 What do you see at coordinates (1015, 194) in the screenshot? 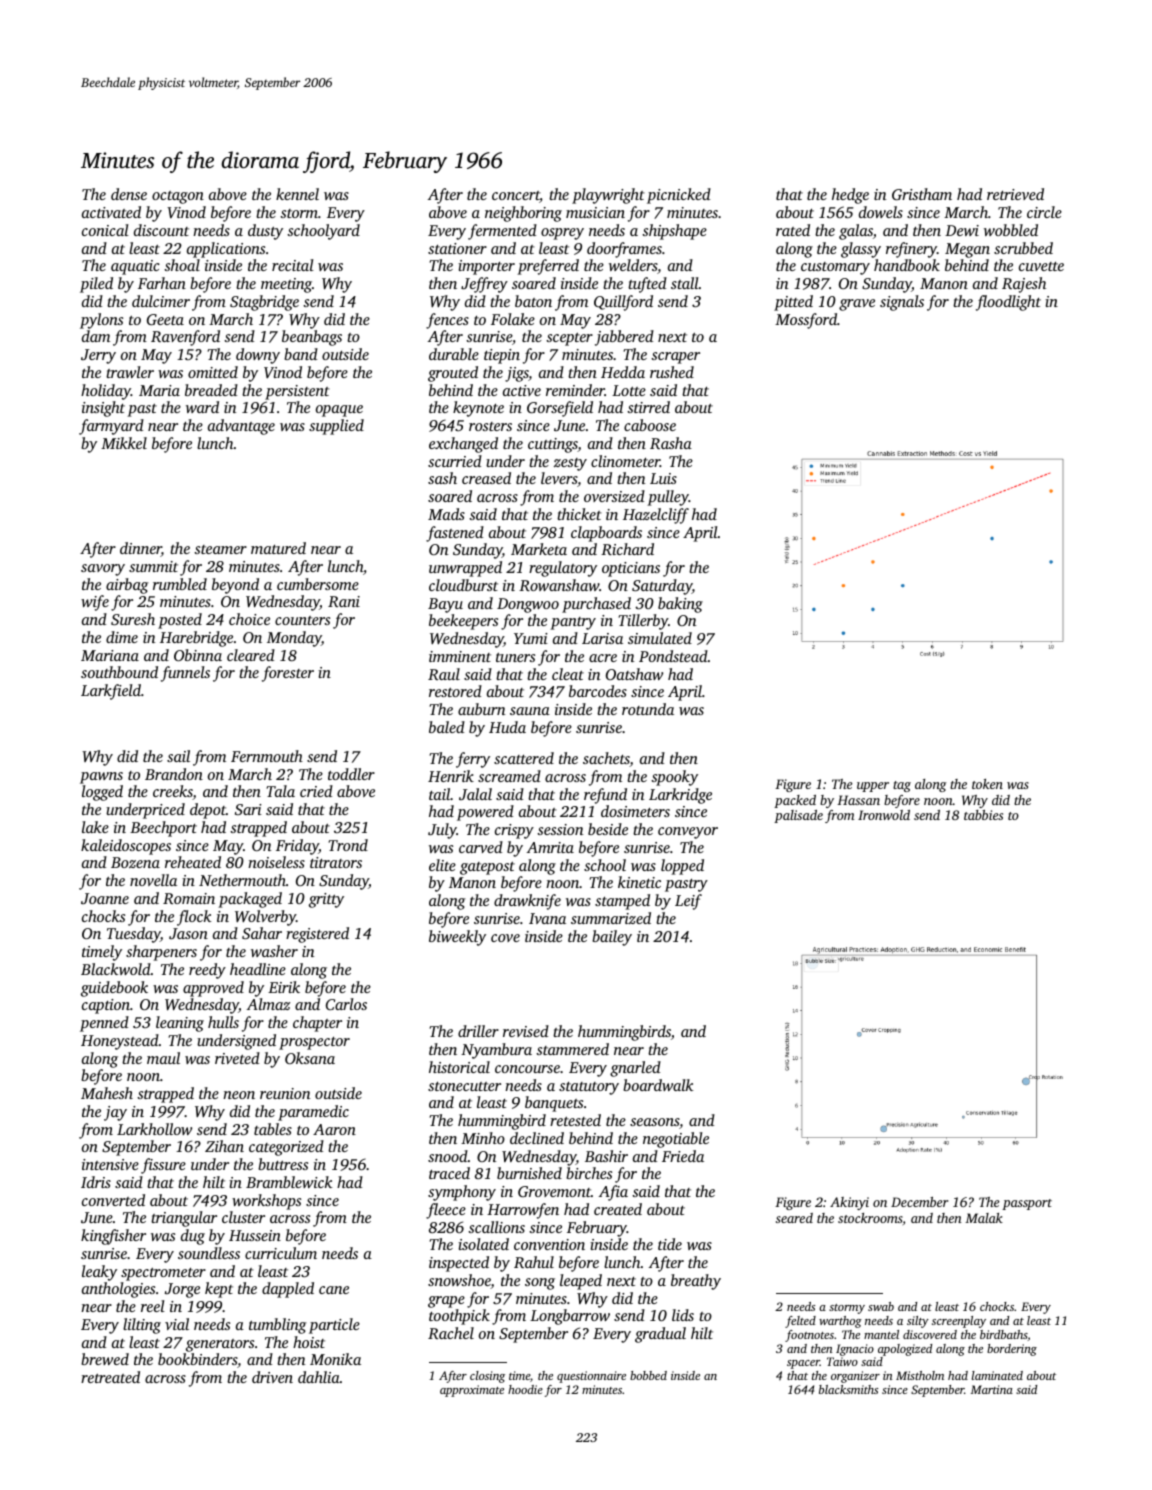
I see `retrieved` at bounding box center [1015, 194].
